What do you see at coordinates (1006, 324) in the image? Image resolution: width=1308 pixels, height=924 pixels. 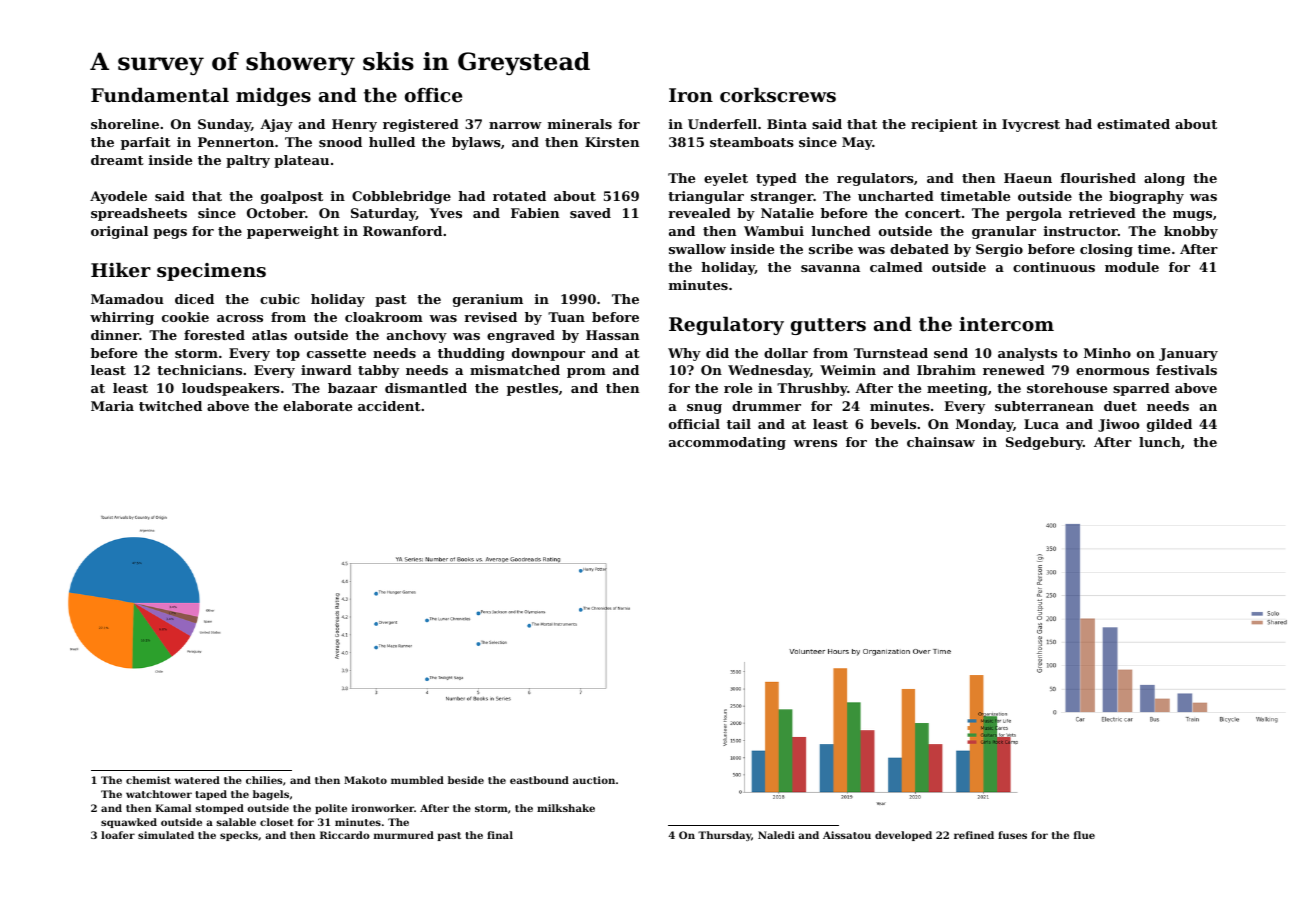 I see `intercom` at bounding box center [1006, 324].
